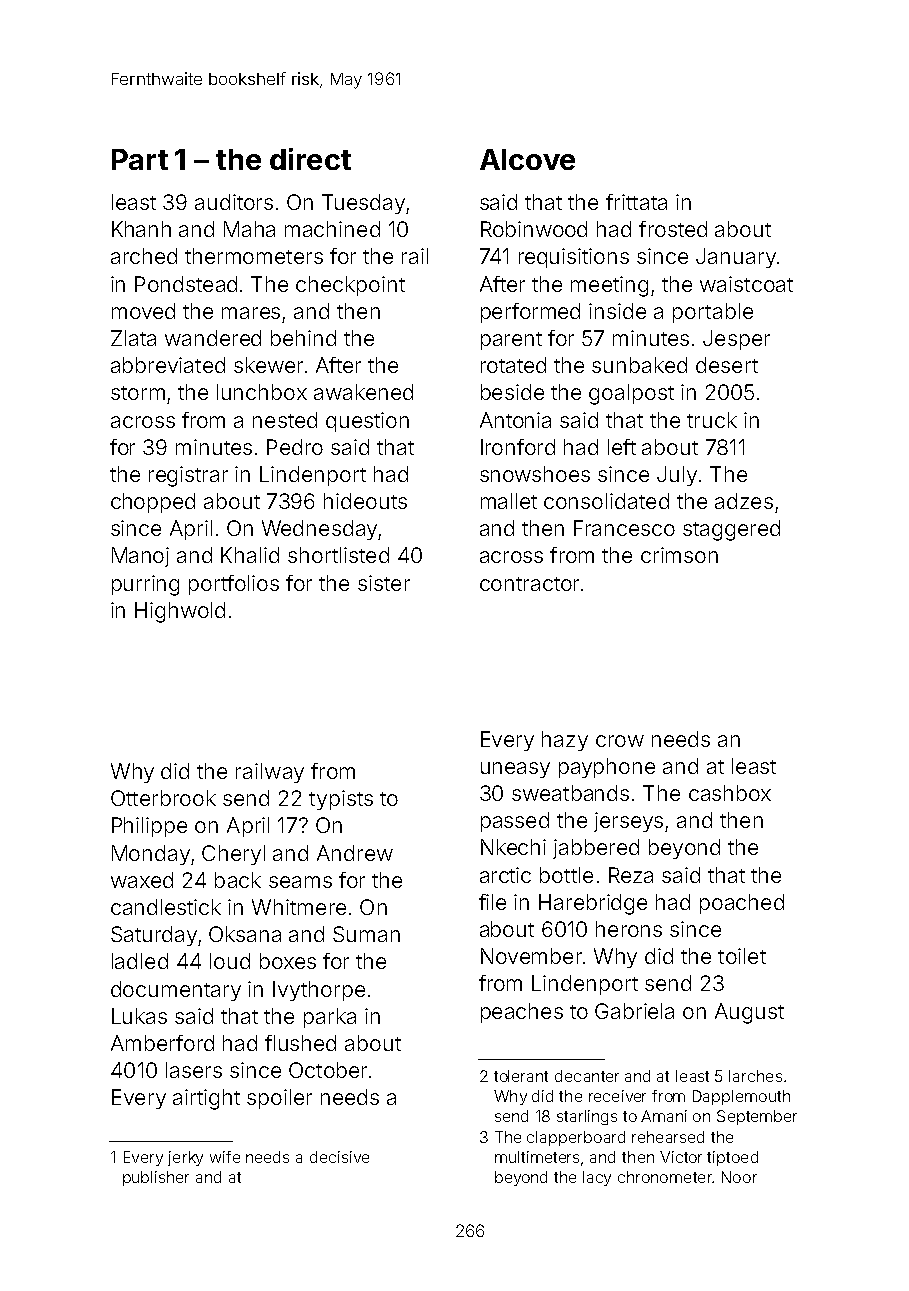 This screenshot has width=909, height=1291. I want to click on frittata, so click(636, 202).
